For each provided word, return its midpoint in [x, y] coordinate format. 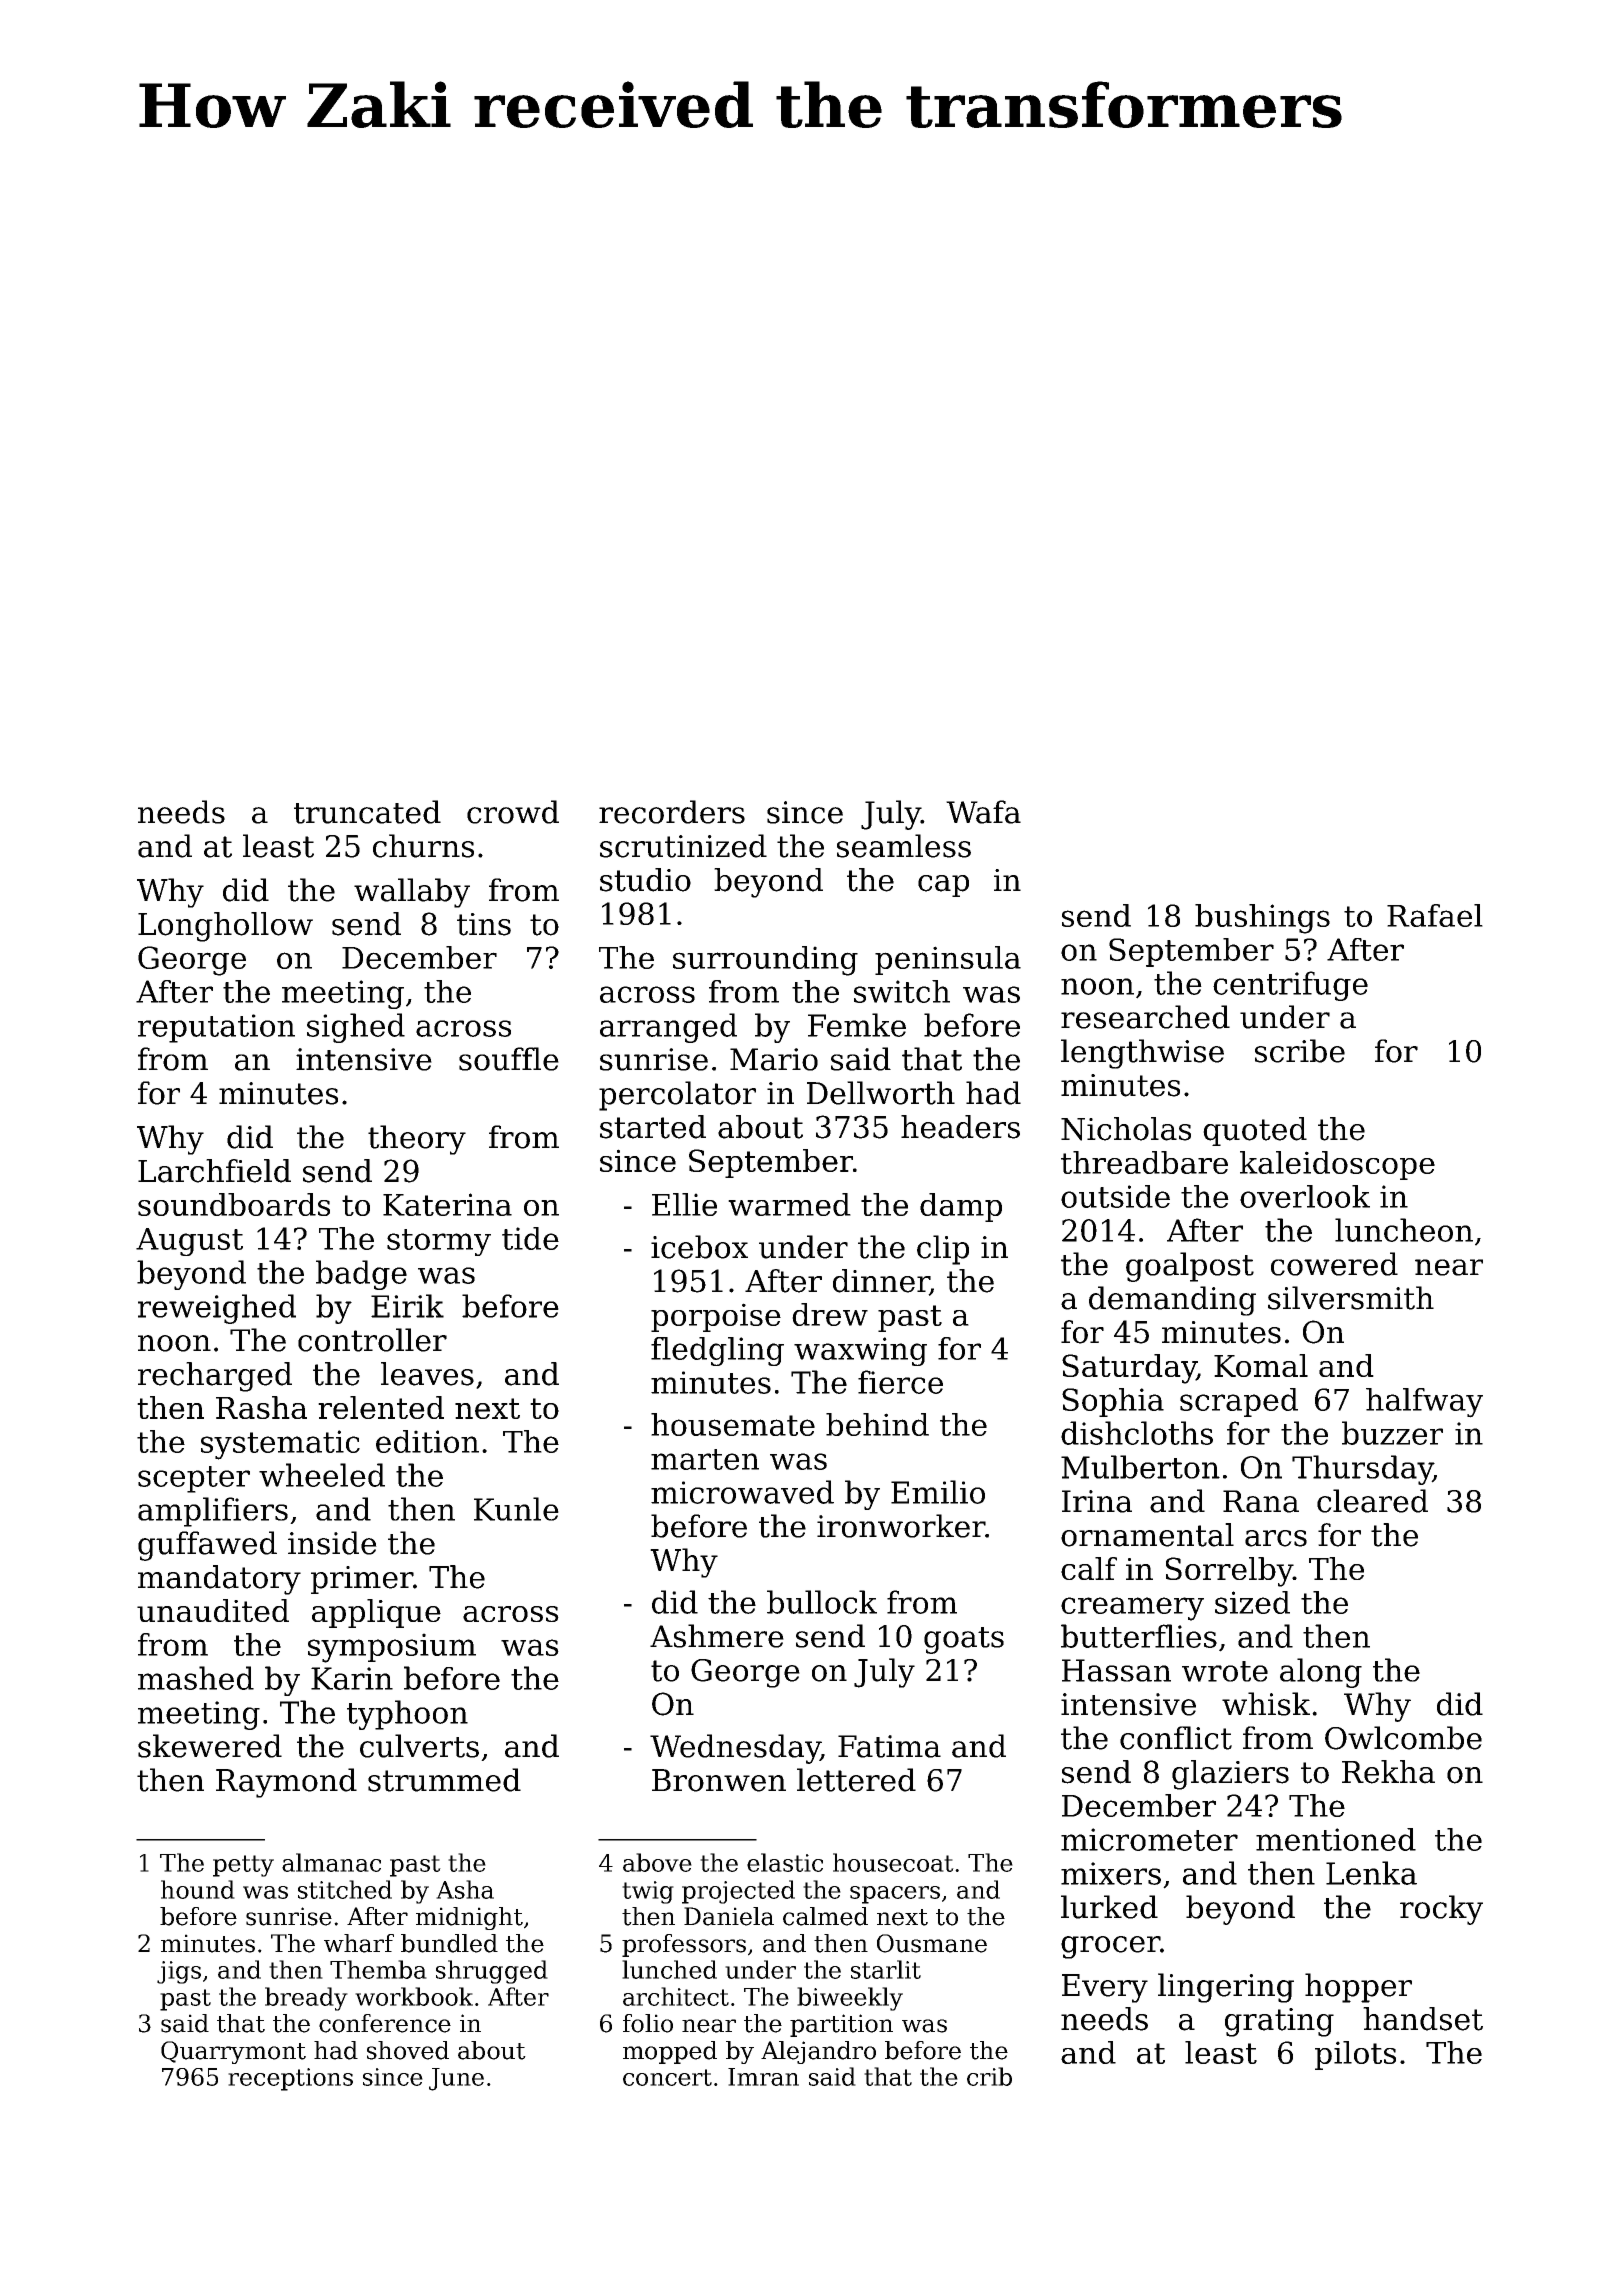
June [456, 2079]
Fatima [889, 1746]
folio [648, 2023]
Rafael [1435, 915]
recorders [672, 812]
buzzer [1392, 1433]
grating [1279, 2022]
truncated [367, 812]
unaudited [213, 1610]
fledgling [717, 1351]
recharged [215, 1377]
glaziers [1230, 1775]
